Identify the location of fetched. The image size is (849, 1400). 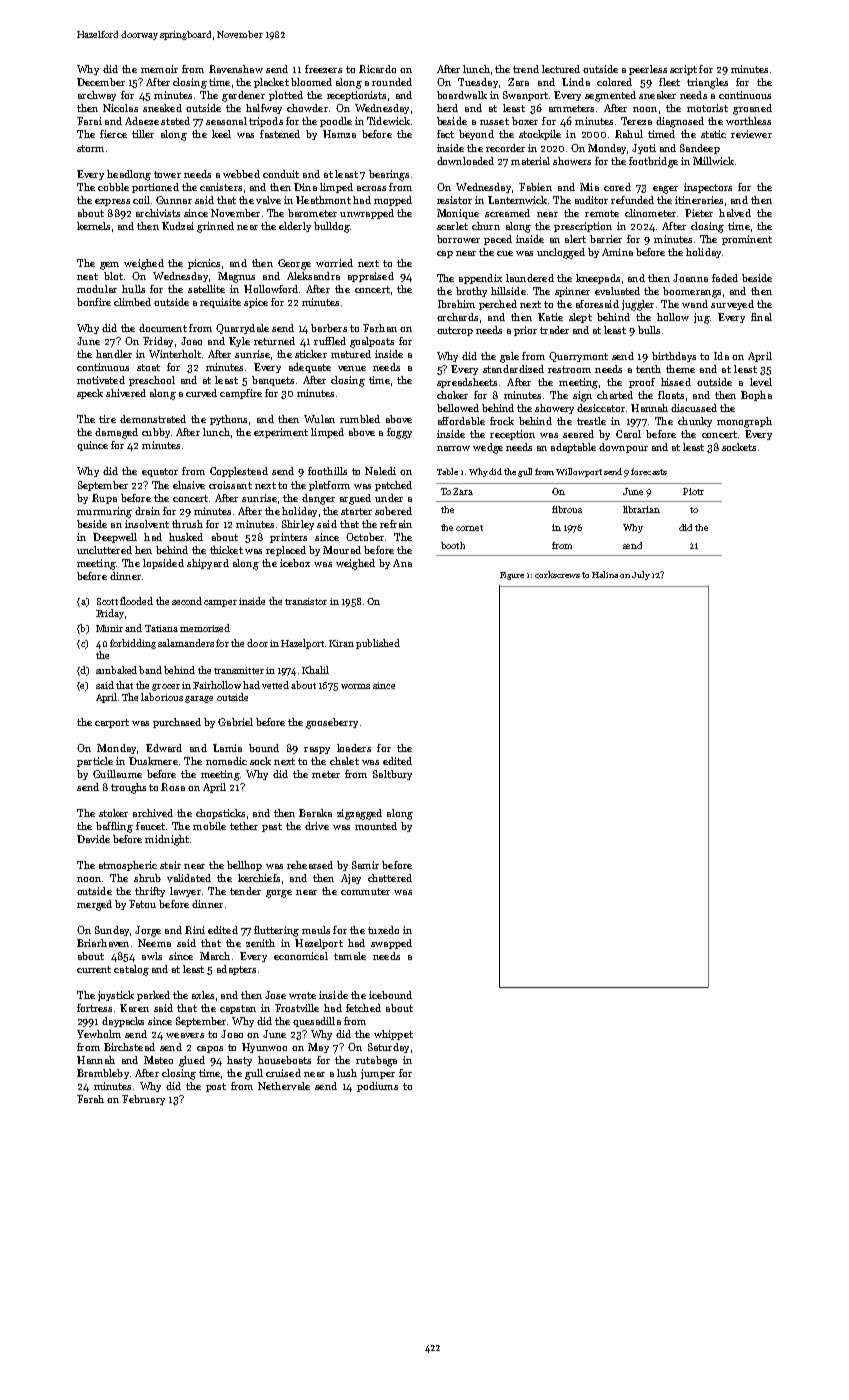
(363, 1008).
